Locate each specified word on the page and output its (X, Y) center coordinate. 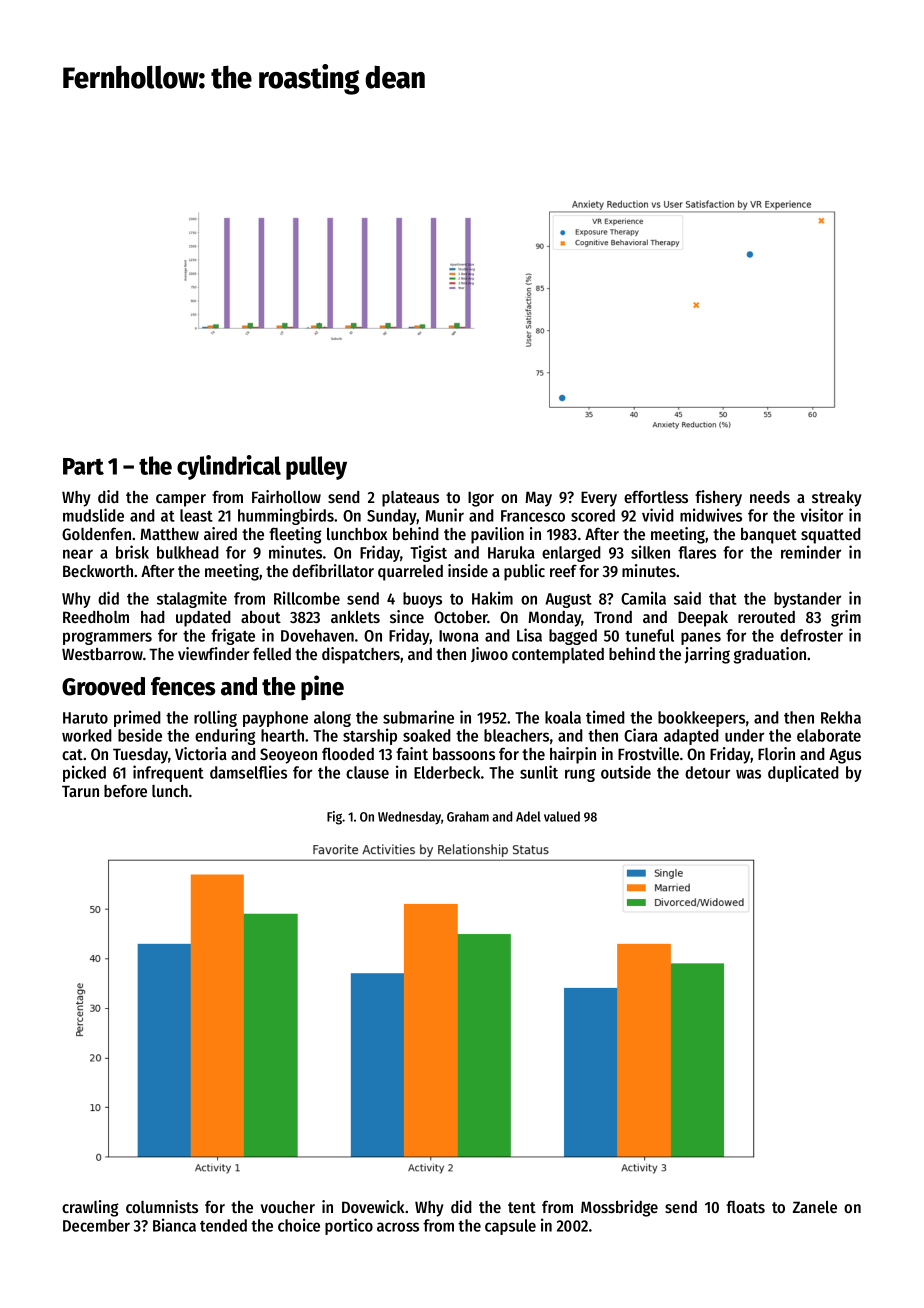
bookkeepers (701, 719)
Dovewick (373, 1206)
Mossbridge (619, 1208)
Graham (468, 816)
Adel (528, 816)
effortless (656, 496)
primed (137, 718)
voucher (288, 1207)
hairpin (573, 755)
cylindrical (229, 467)
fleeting (295, 535)
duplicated (803, 773)
